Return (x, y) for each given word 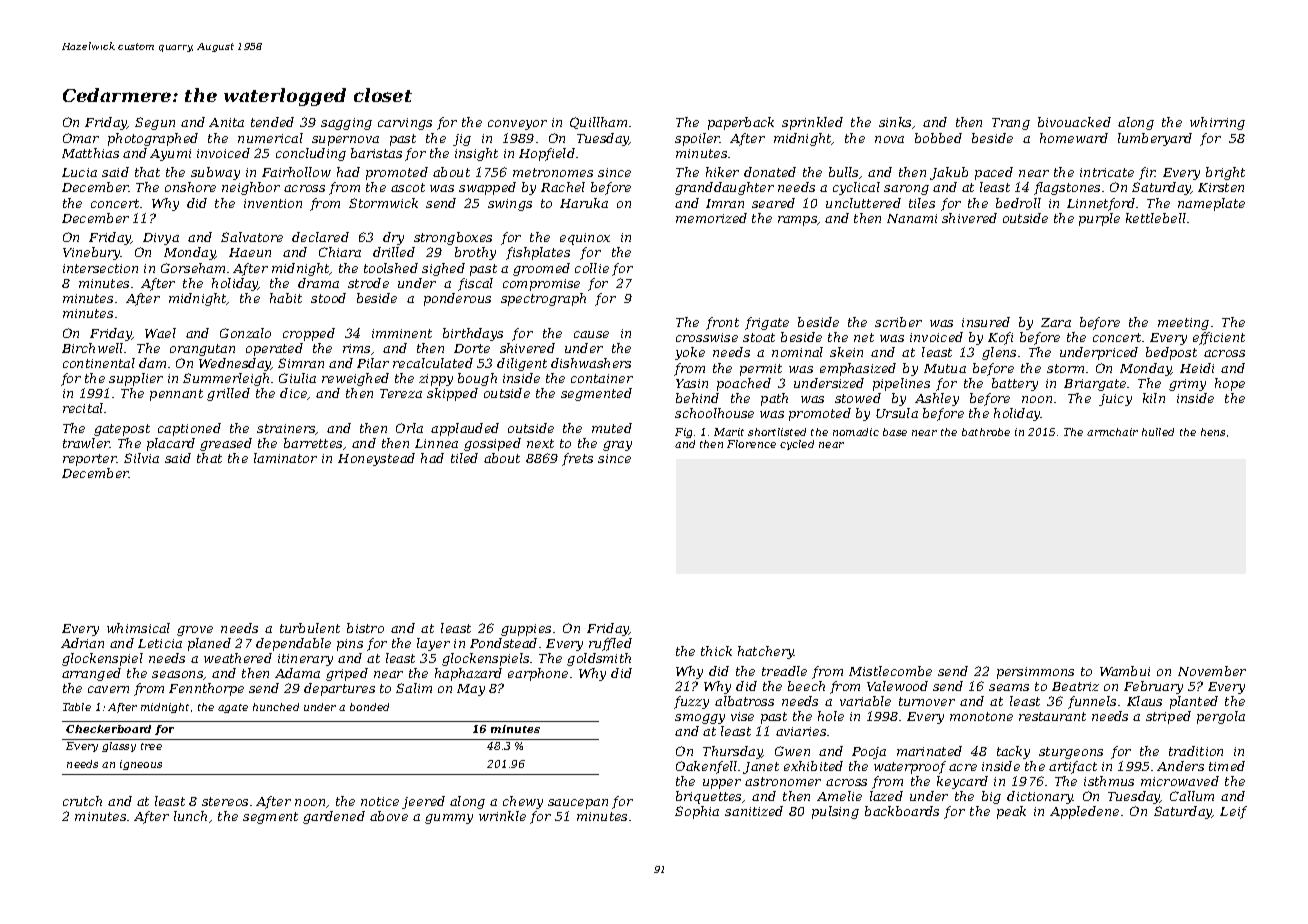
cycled (797, 445)
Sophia (697, 812)
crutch (82, 801)
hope (1230, 384)
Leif (1233, 812)
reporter (90, 460)
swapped (487, 188)
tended (272, 122)
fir (1147, 173)
